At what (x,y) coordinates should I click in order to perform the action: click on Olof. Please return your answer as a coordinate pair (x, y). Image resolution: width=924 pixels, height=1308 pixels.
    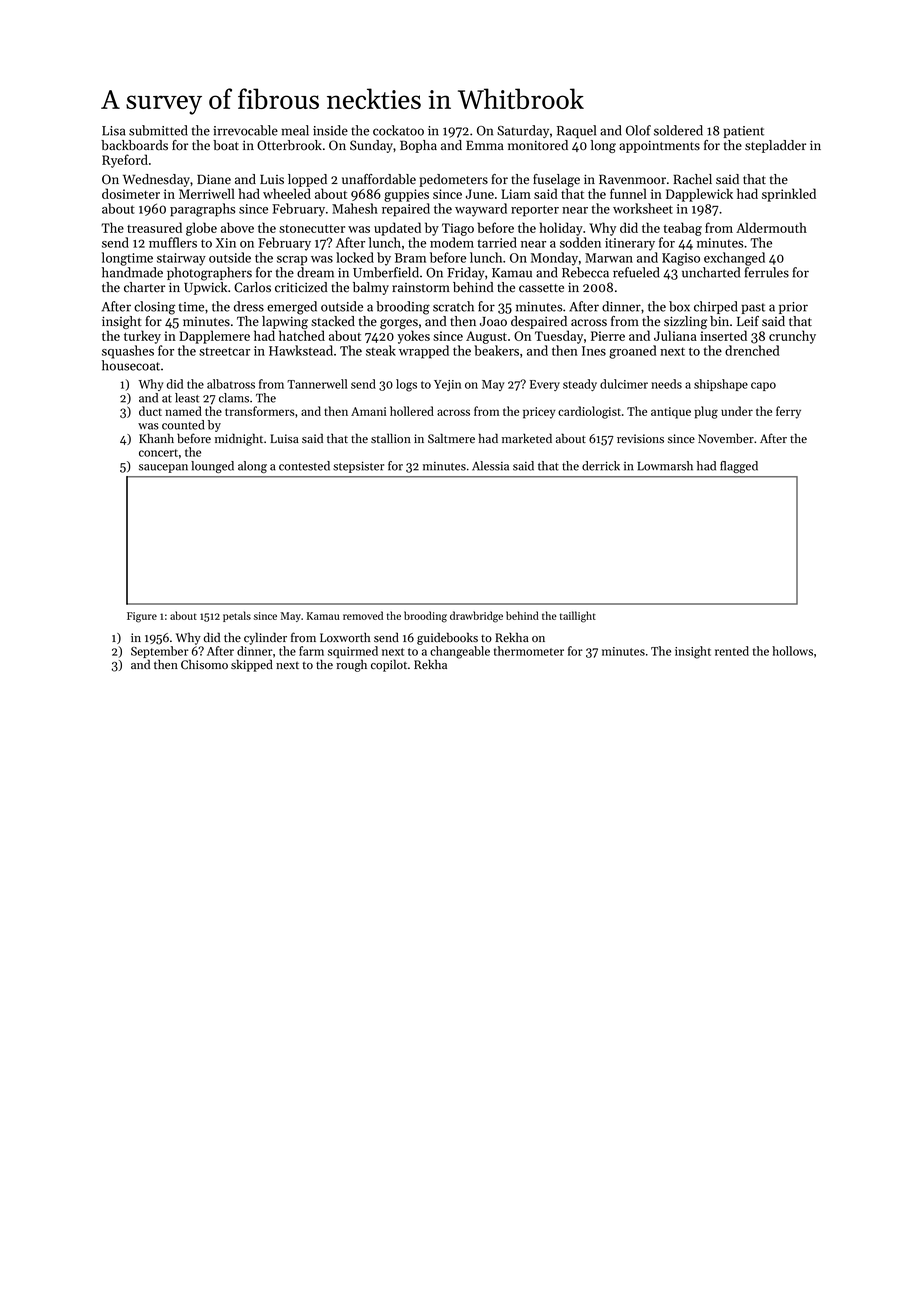
    Looking at the image, I should click on (638, 130).
